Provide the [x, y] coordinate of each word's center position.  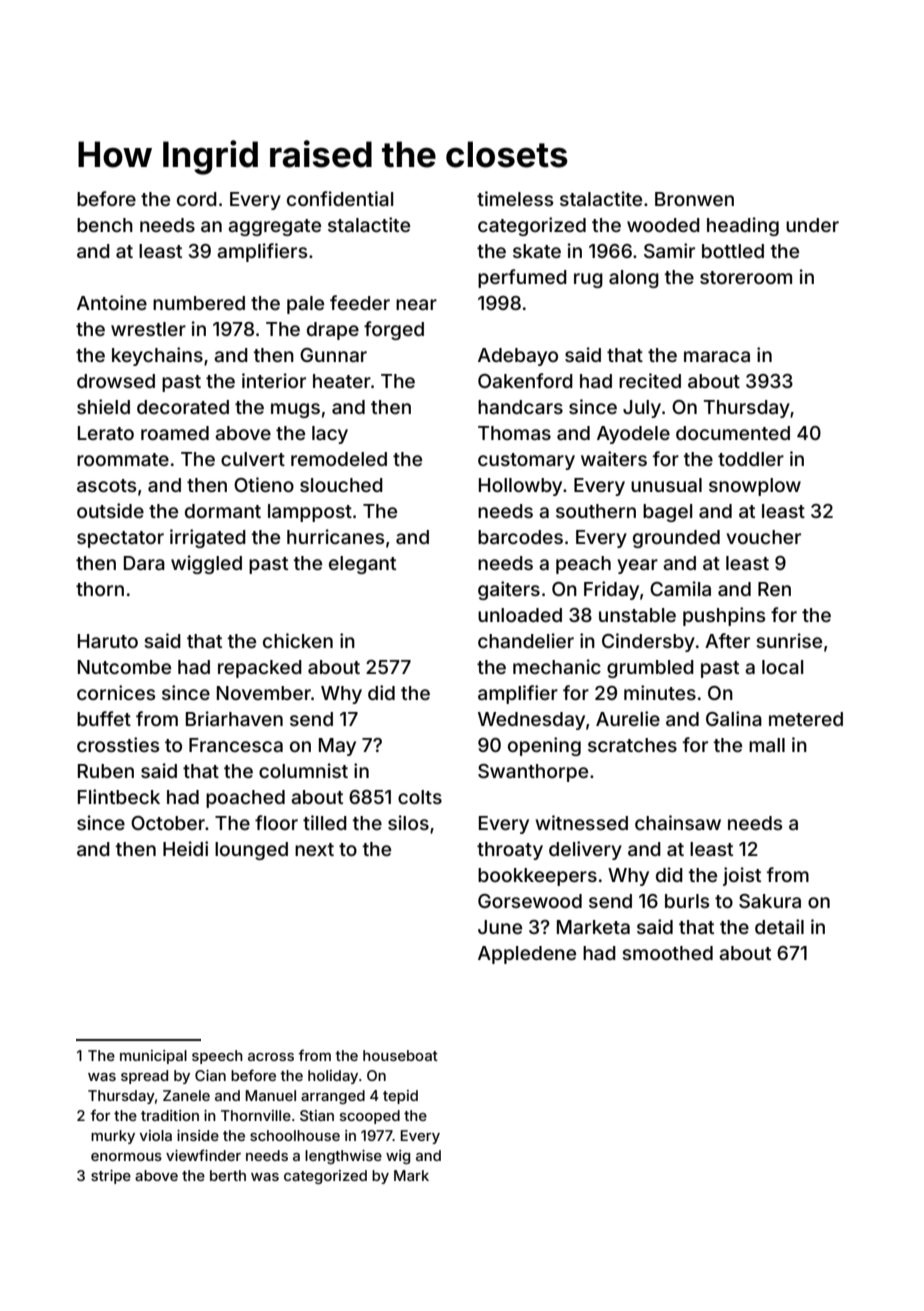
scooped [370, 1117]
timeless [515, 198]
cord [197, 199]
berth [228, 1175]
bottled [733, 251]
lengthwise [343, 1157]
